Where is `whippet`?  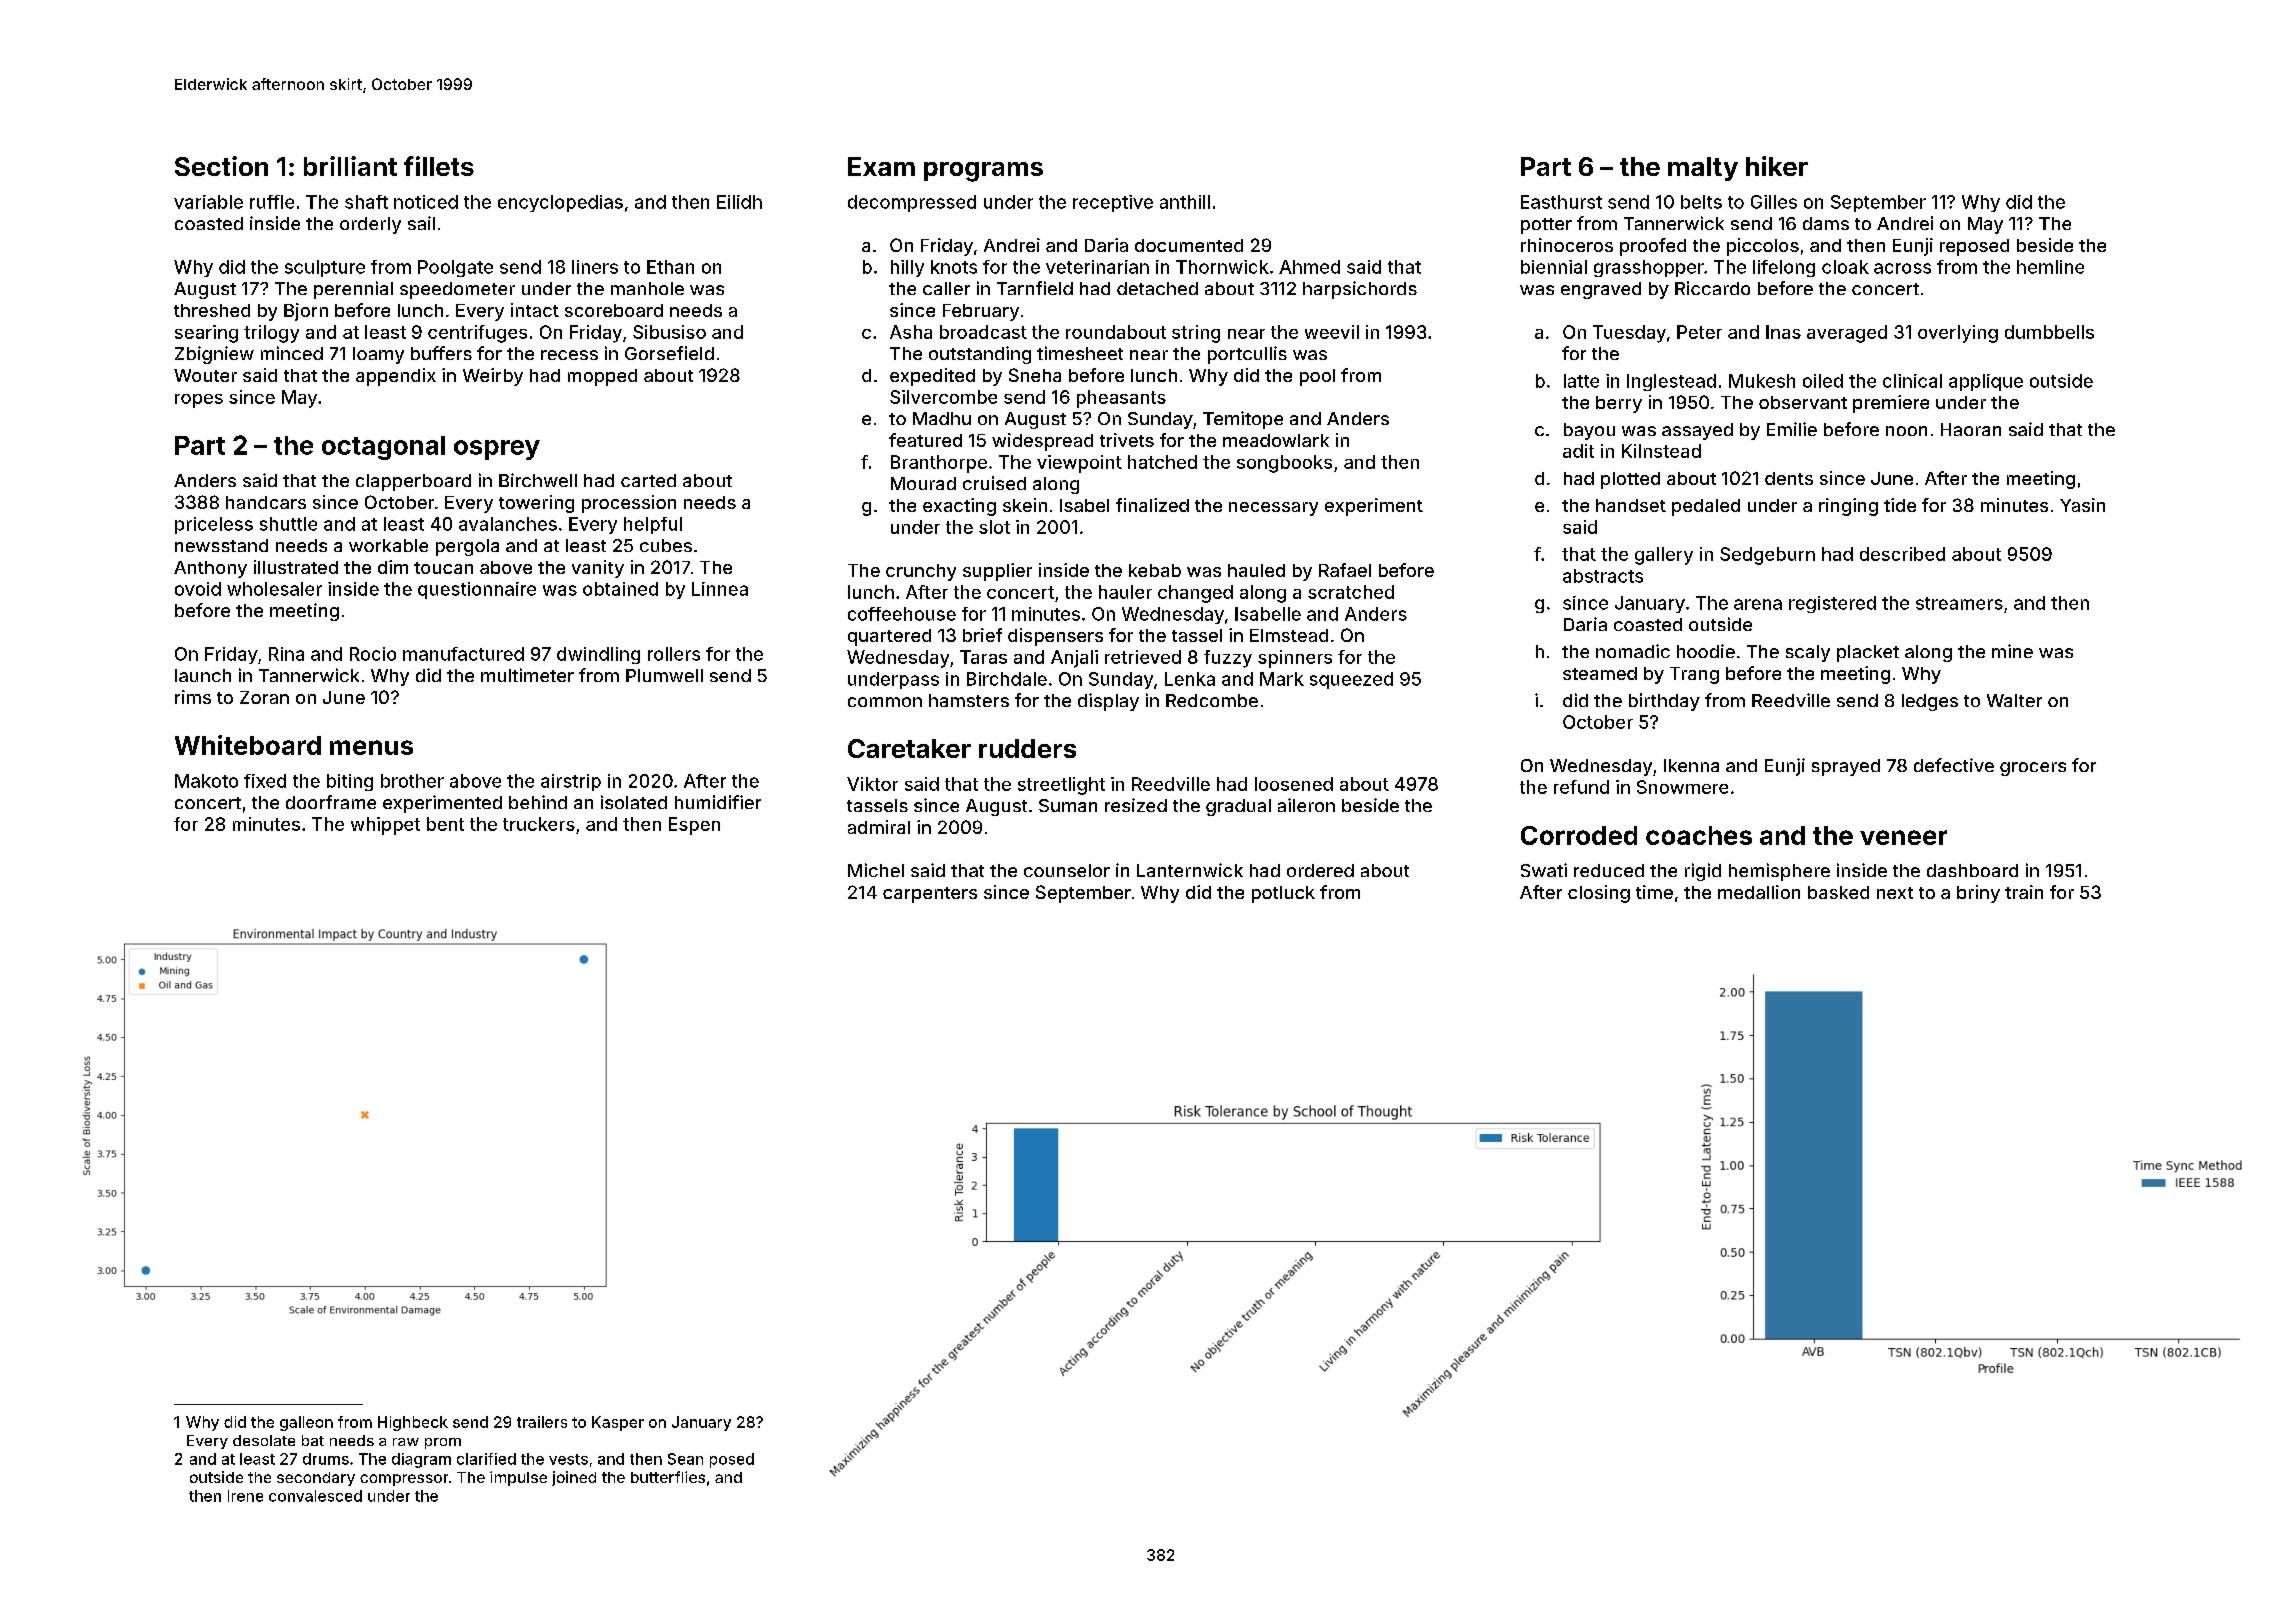
whippet is located at coordinates (385, 826).
